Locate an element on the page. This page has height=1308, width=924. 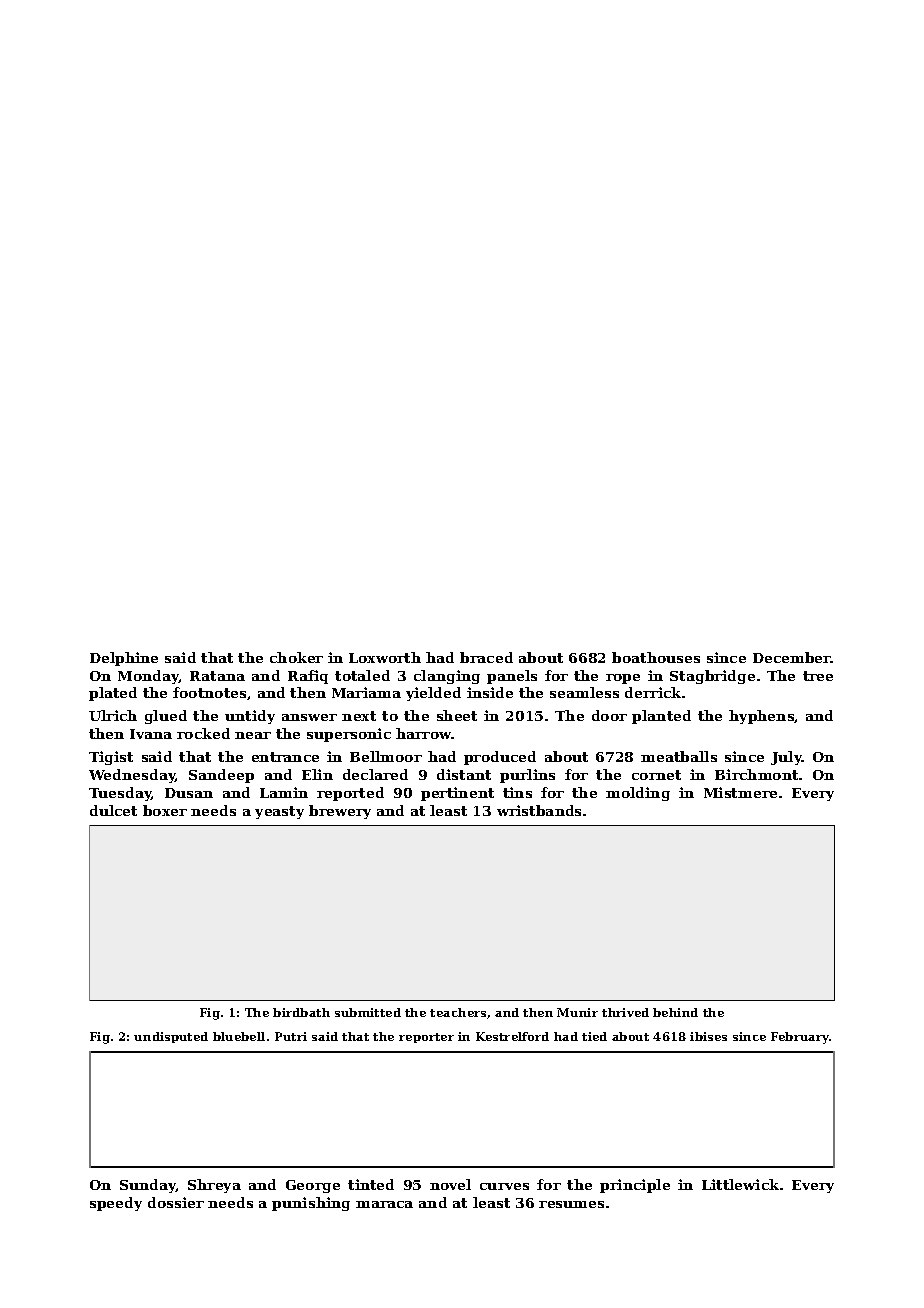
braced is located at coordinates (486, 657).
